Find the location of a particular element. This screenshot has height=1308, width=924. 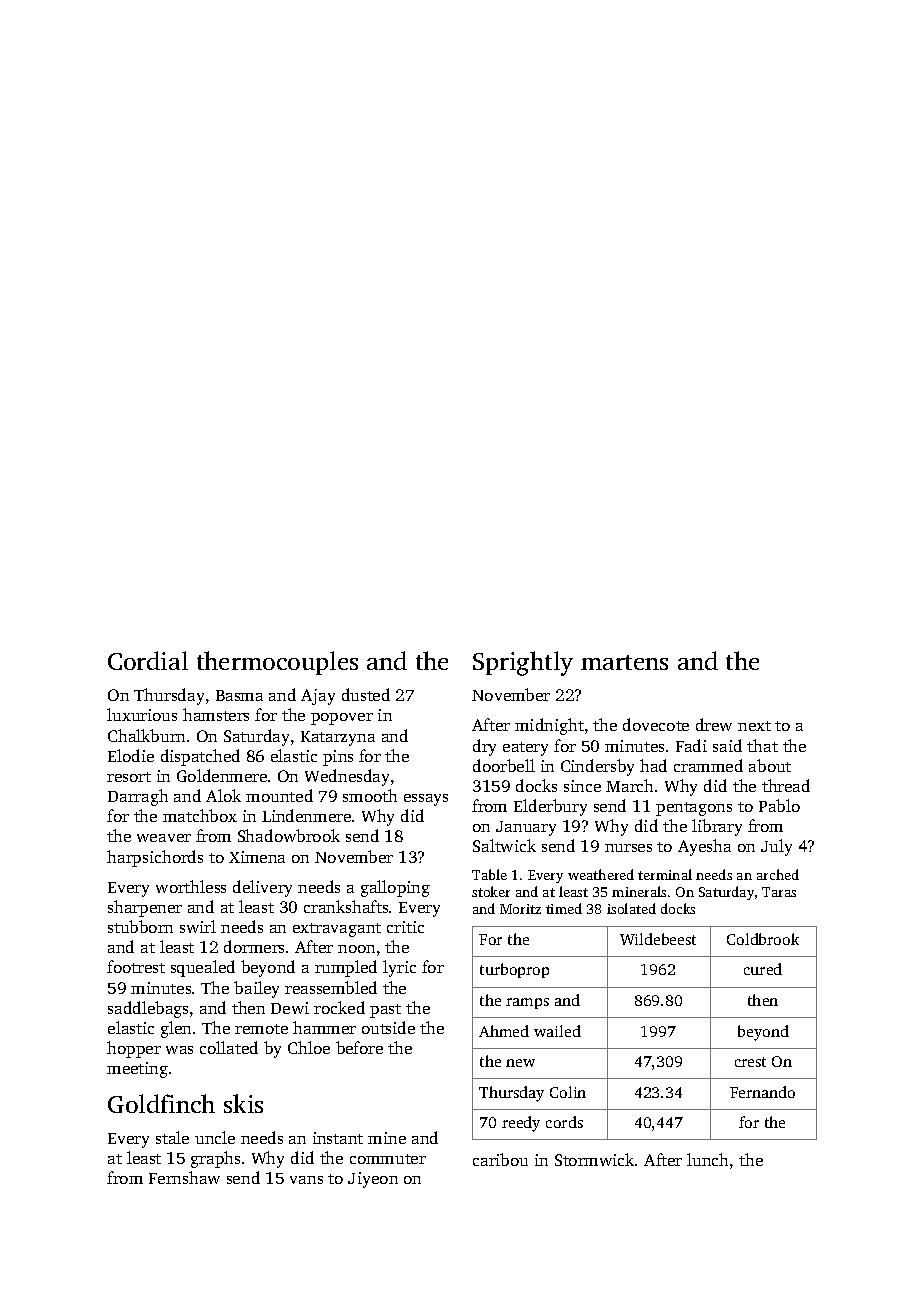

Jiyeon is located at coordinates (373, 1180).
